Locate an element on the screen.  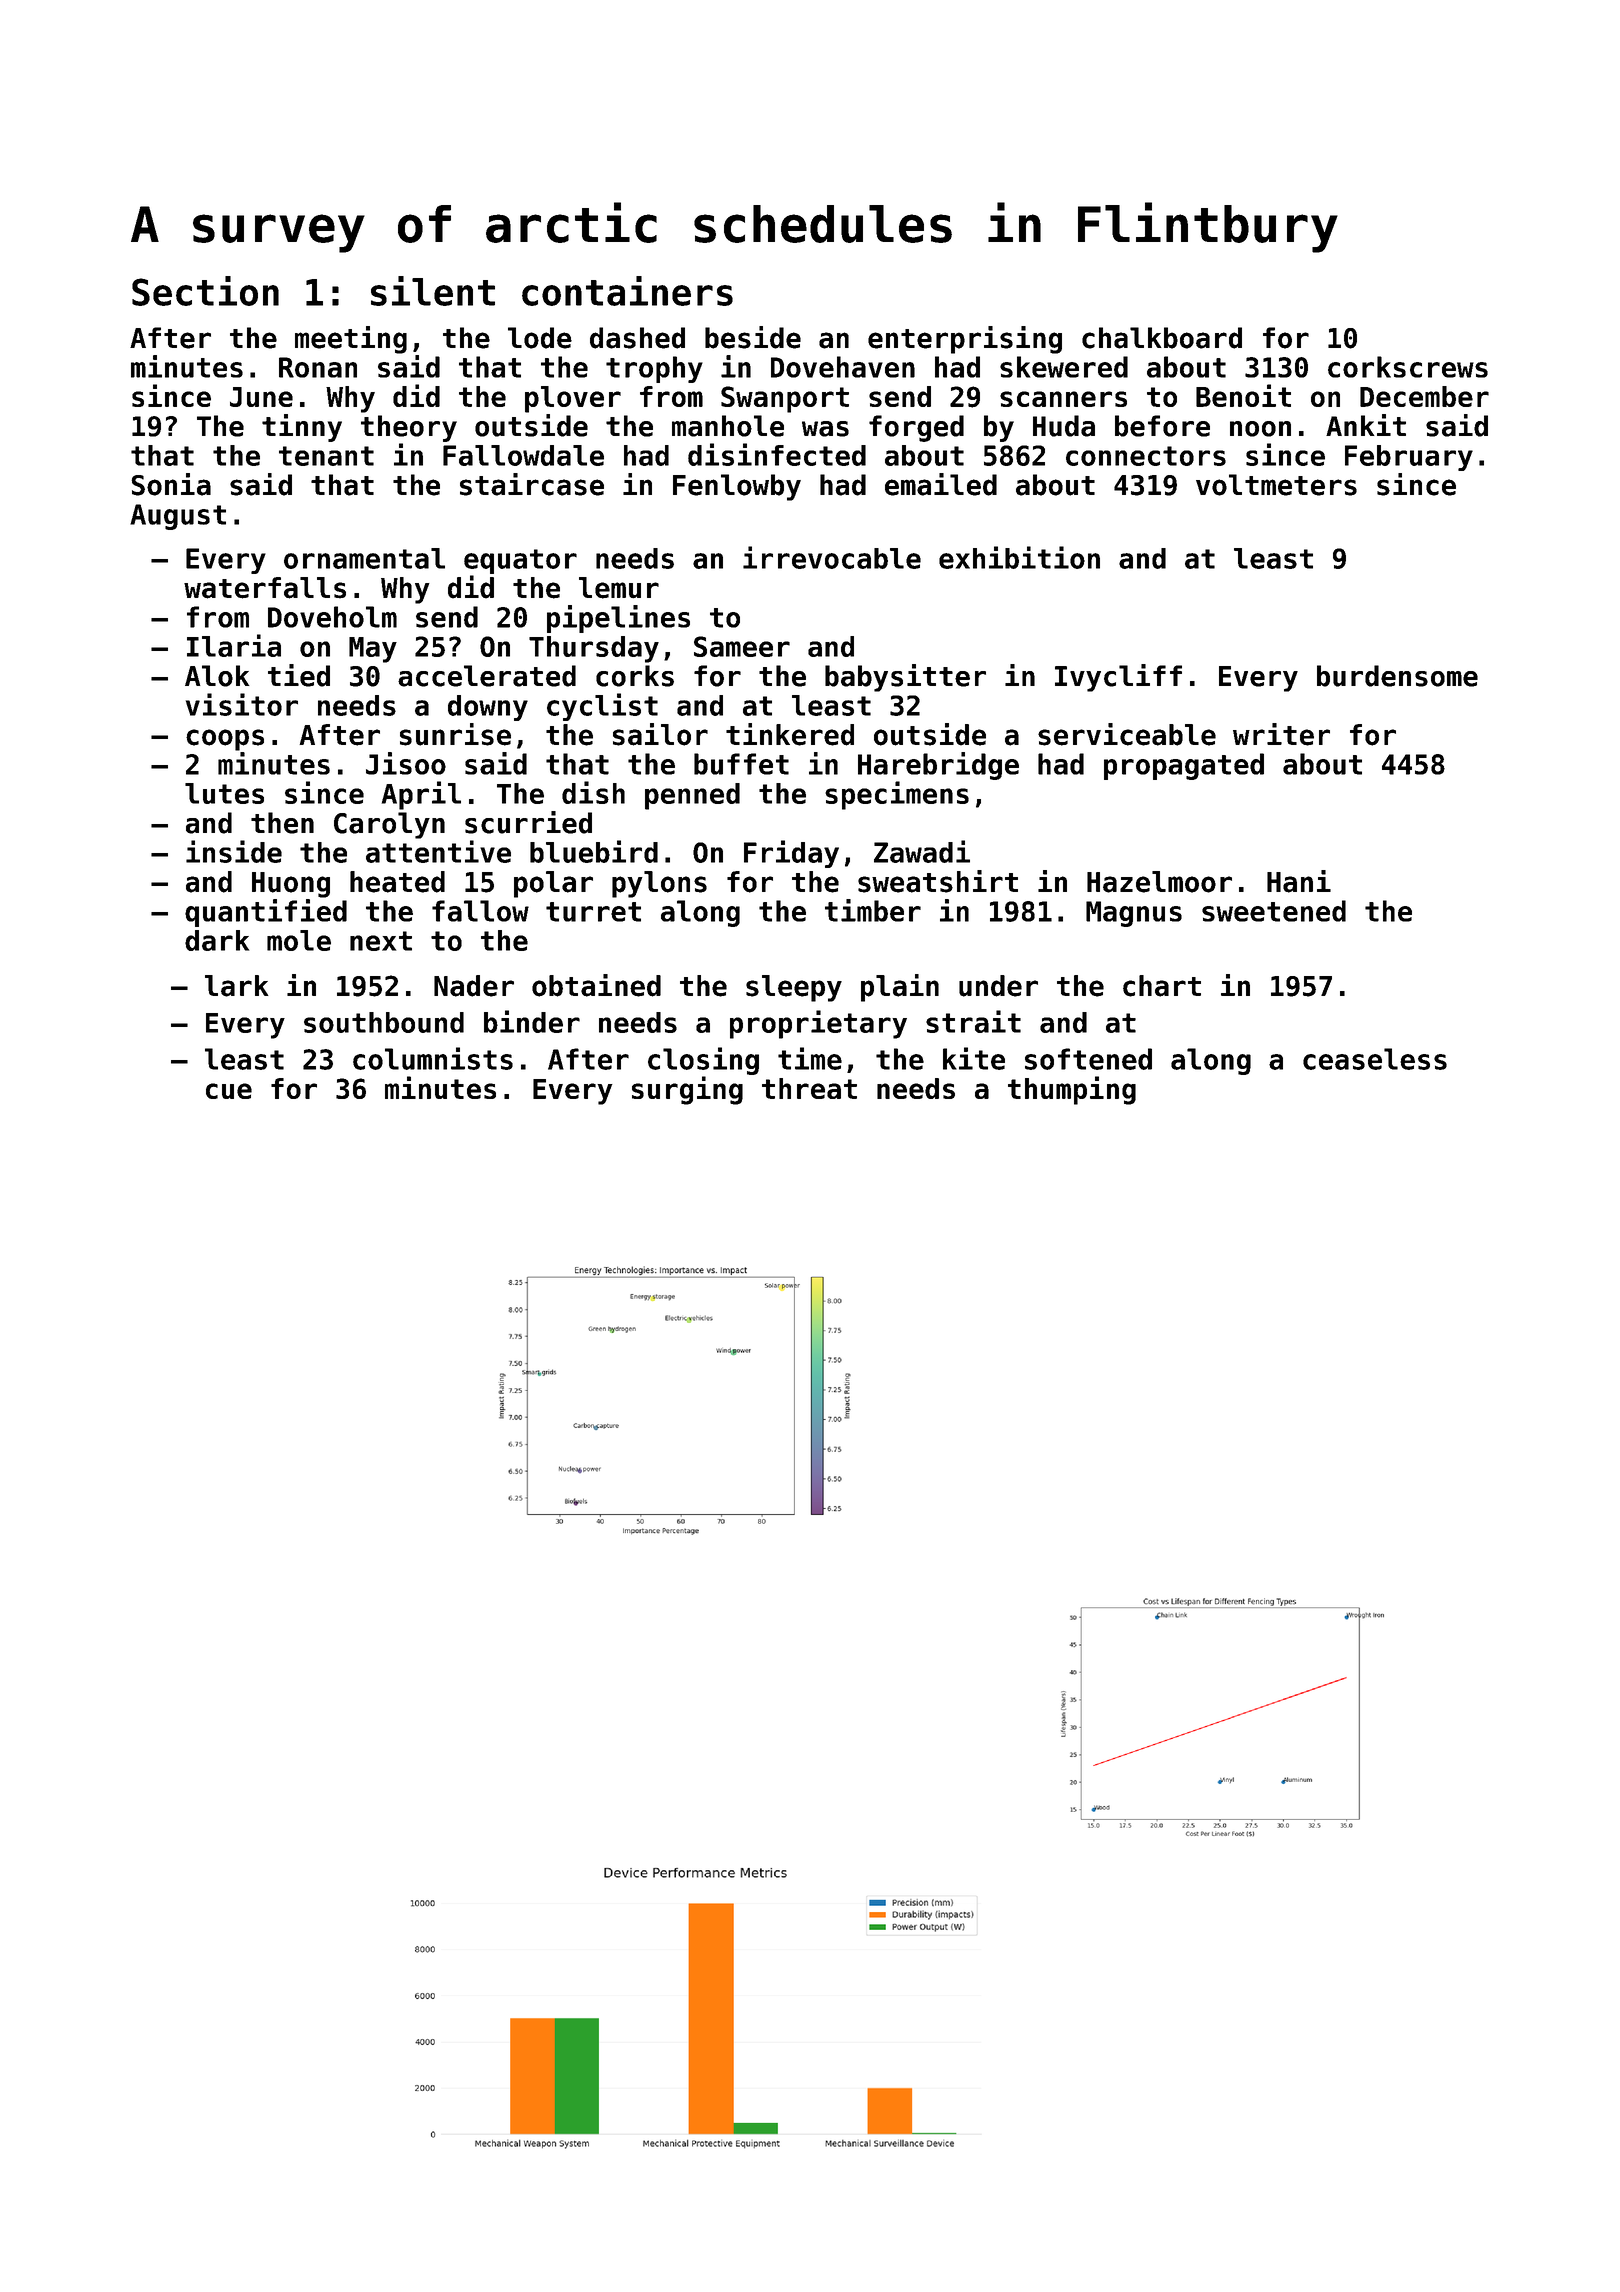
tied is located at coordinates (299, 675).
